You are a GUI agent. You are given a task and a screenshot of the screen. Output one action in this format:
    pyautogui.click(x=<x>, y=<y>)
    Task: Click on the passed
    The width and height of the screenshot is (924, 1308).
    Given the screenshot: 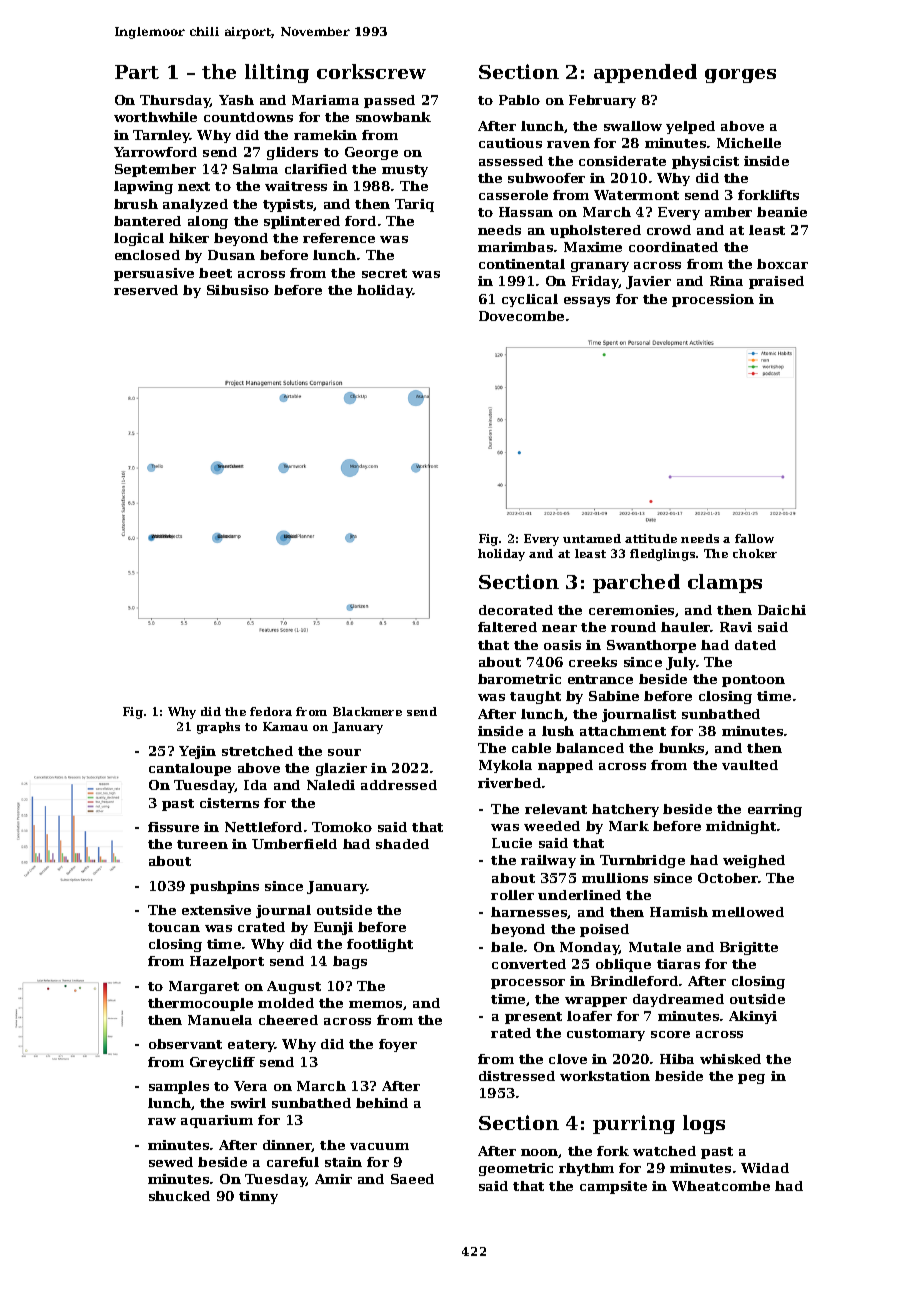 What is the action you would take?
    pyautogui.click(x=389, y=101)
